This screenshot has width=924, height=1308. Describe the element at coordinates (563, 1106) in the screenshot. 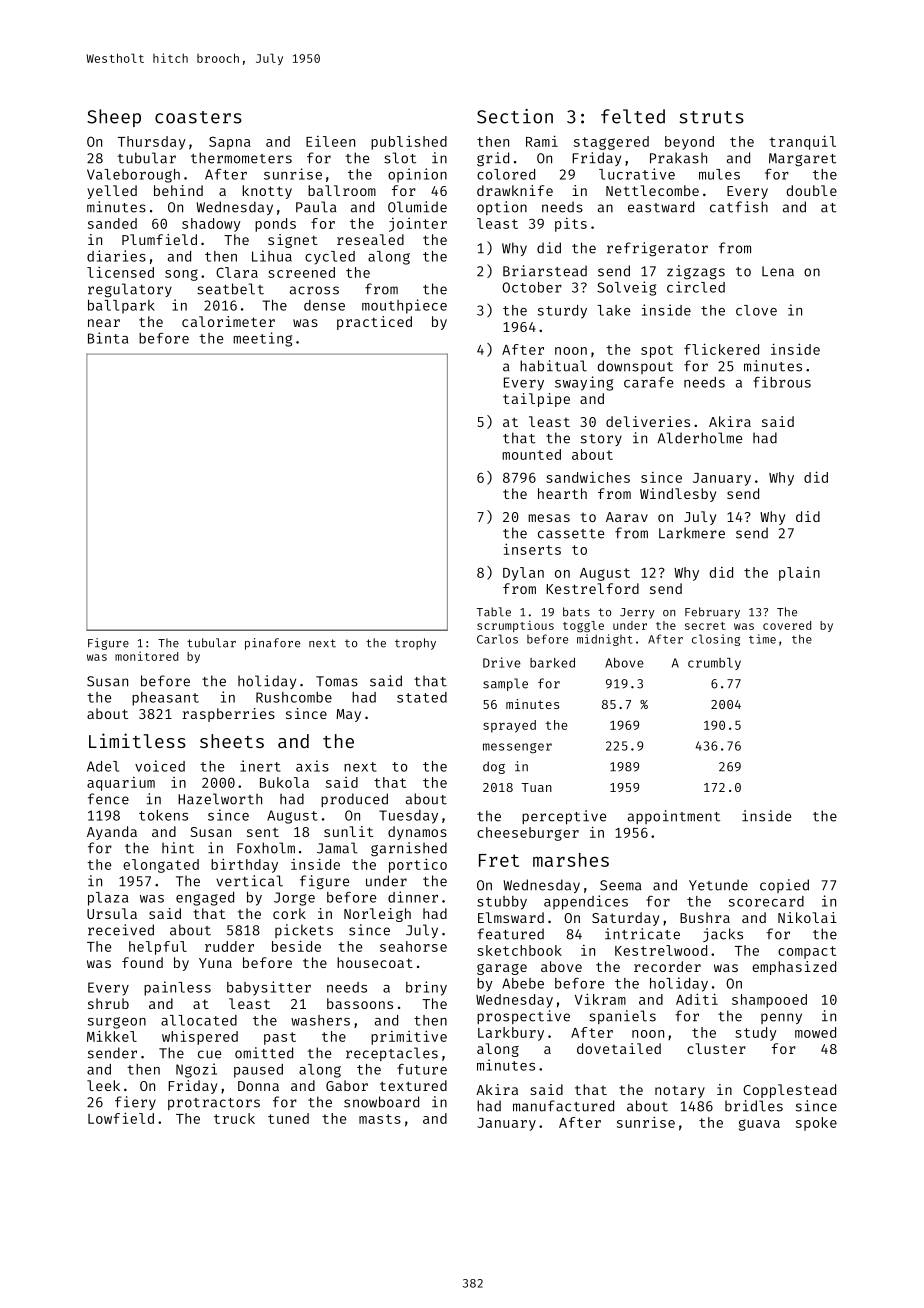

I see `manufactured` at that location.
